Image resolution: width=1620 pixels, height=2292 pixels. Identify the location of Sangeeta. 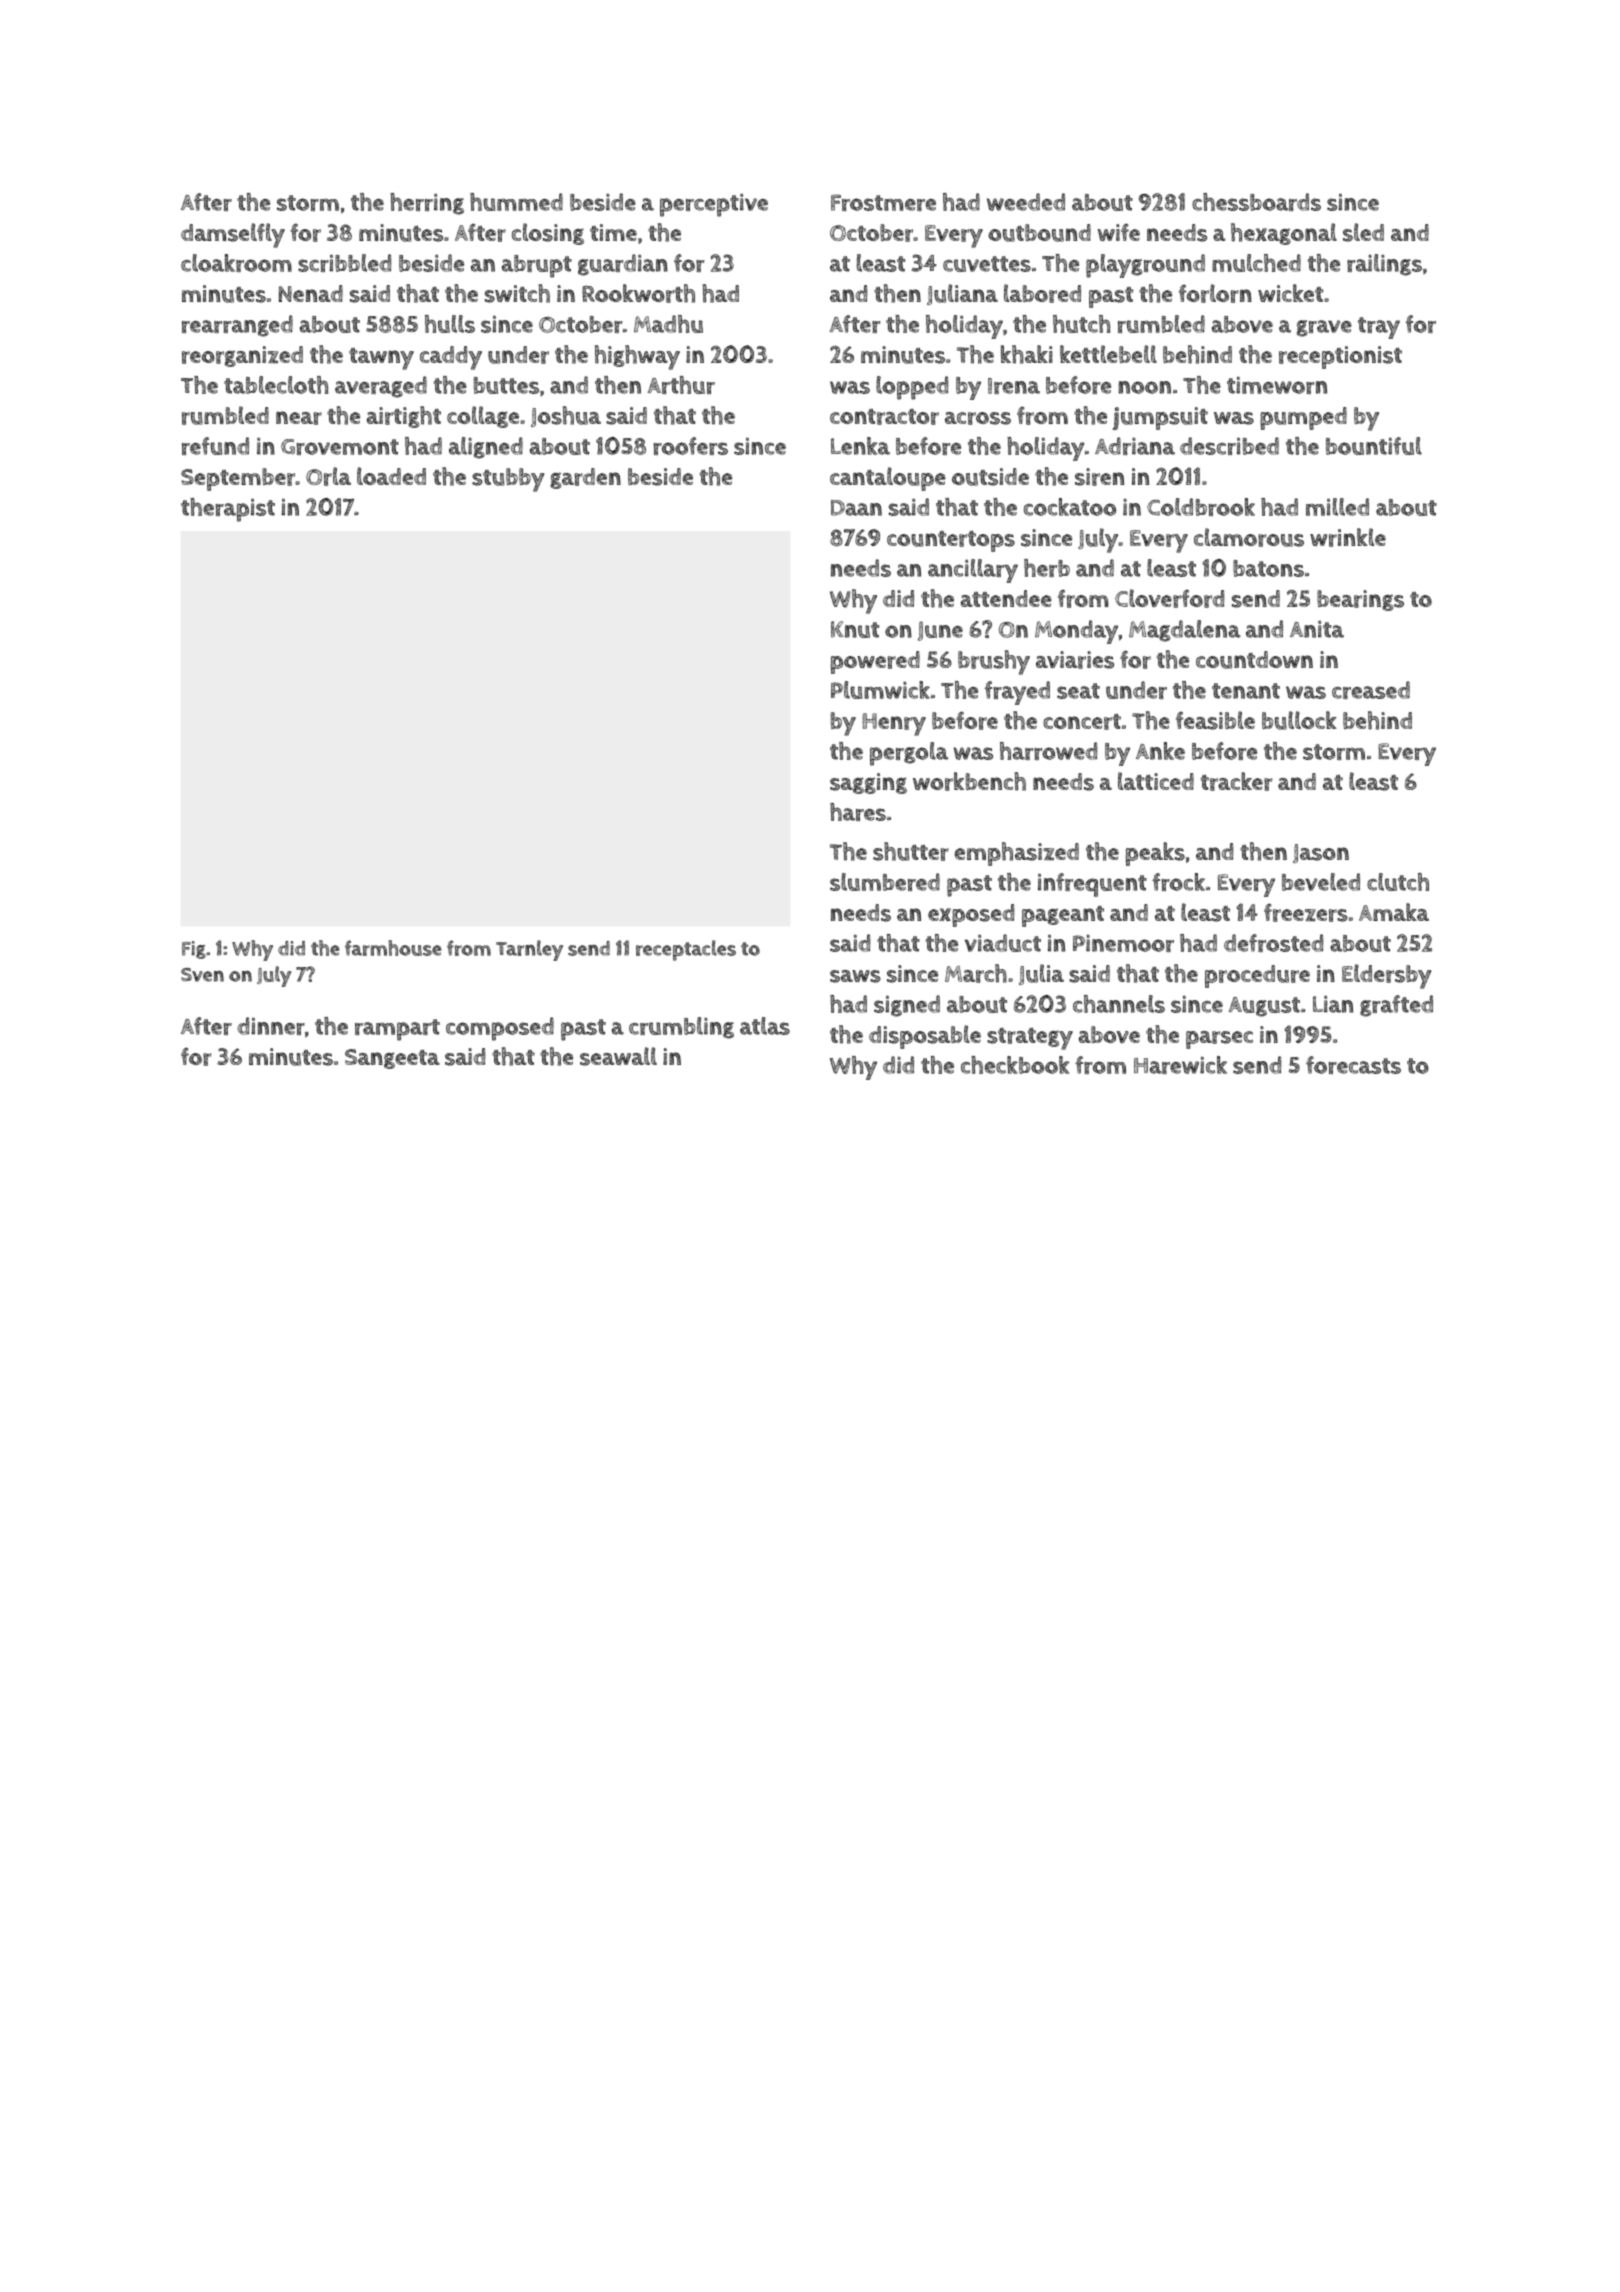
(392, 1059).
